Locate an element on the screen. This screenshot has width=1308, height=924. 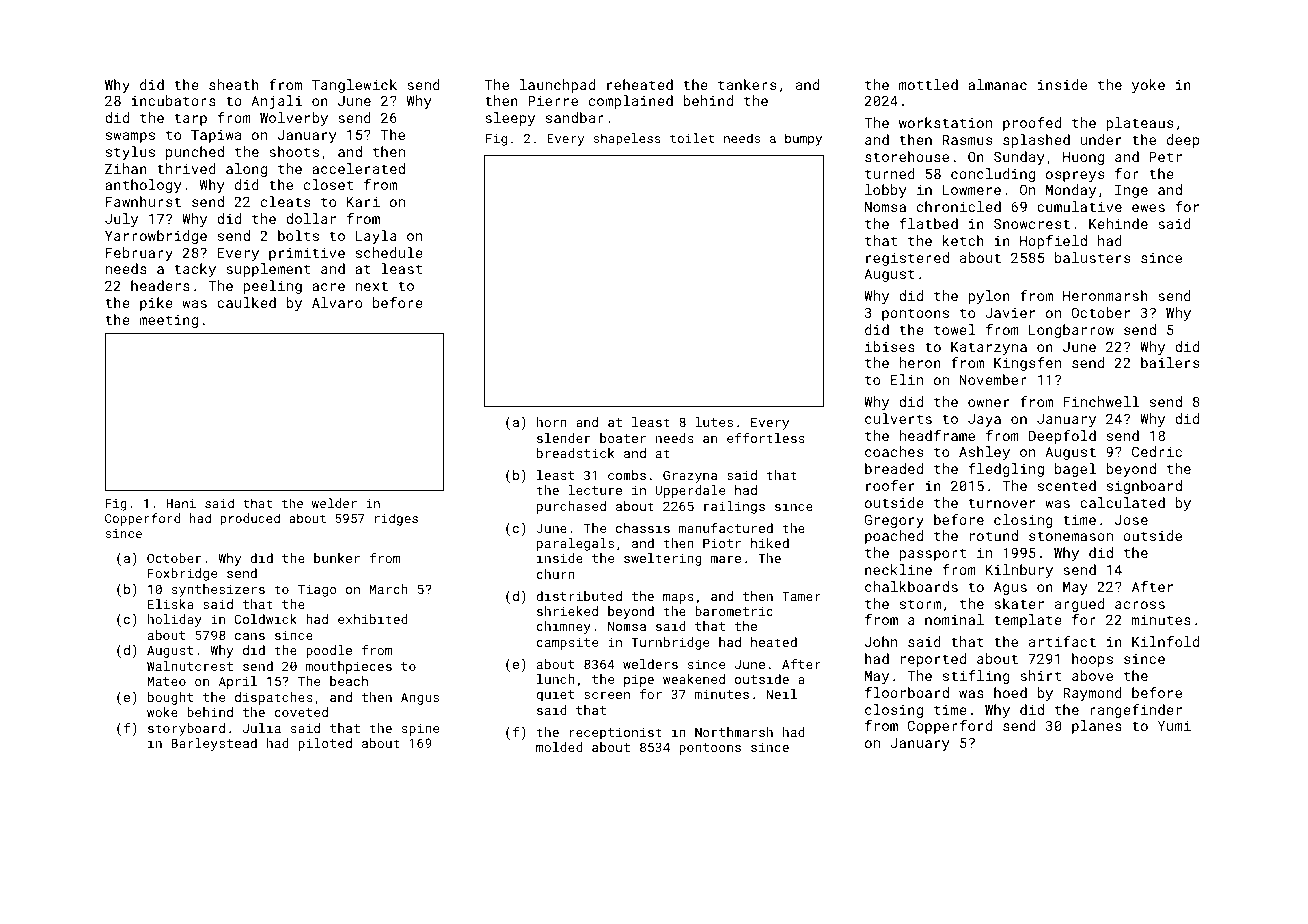
shapeless is located at coordinates (627, 139).
